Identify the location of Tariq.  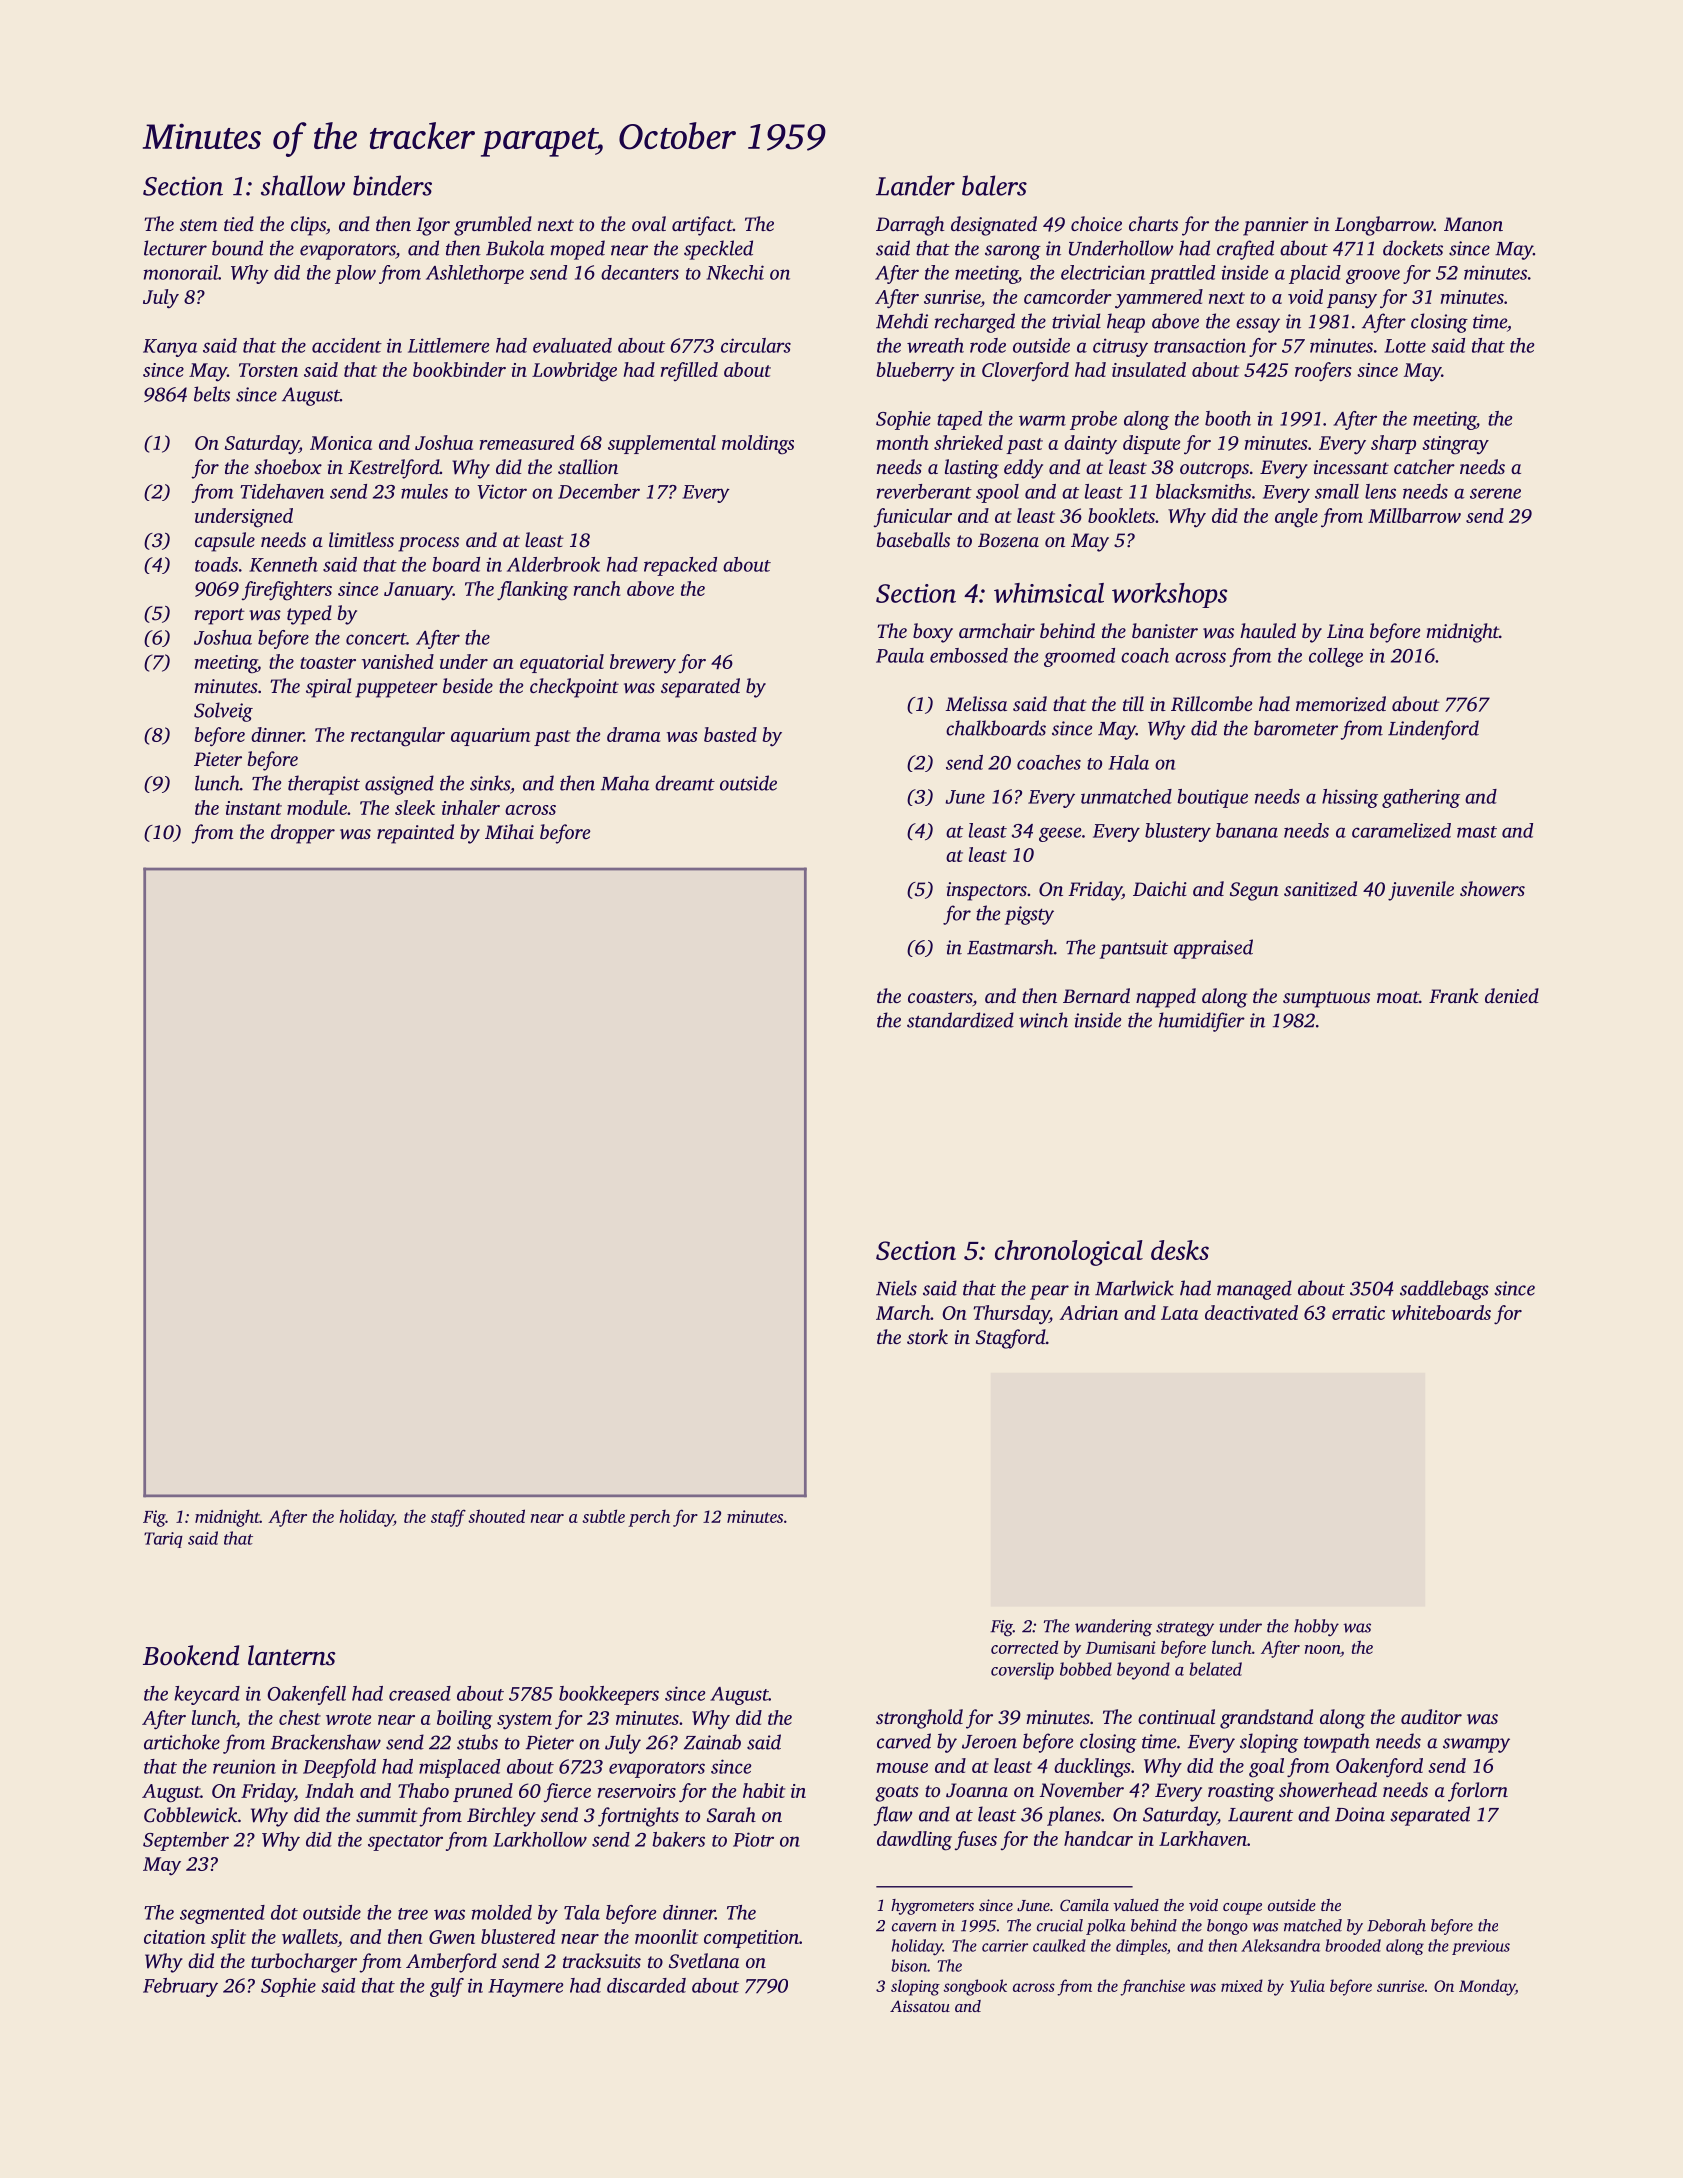
(163, 1540).
